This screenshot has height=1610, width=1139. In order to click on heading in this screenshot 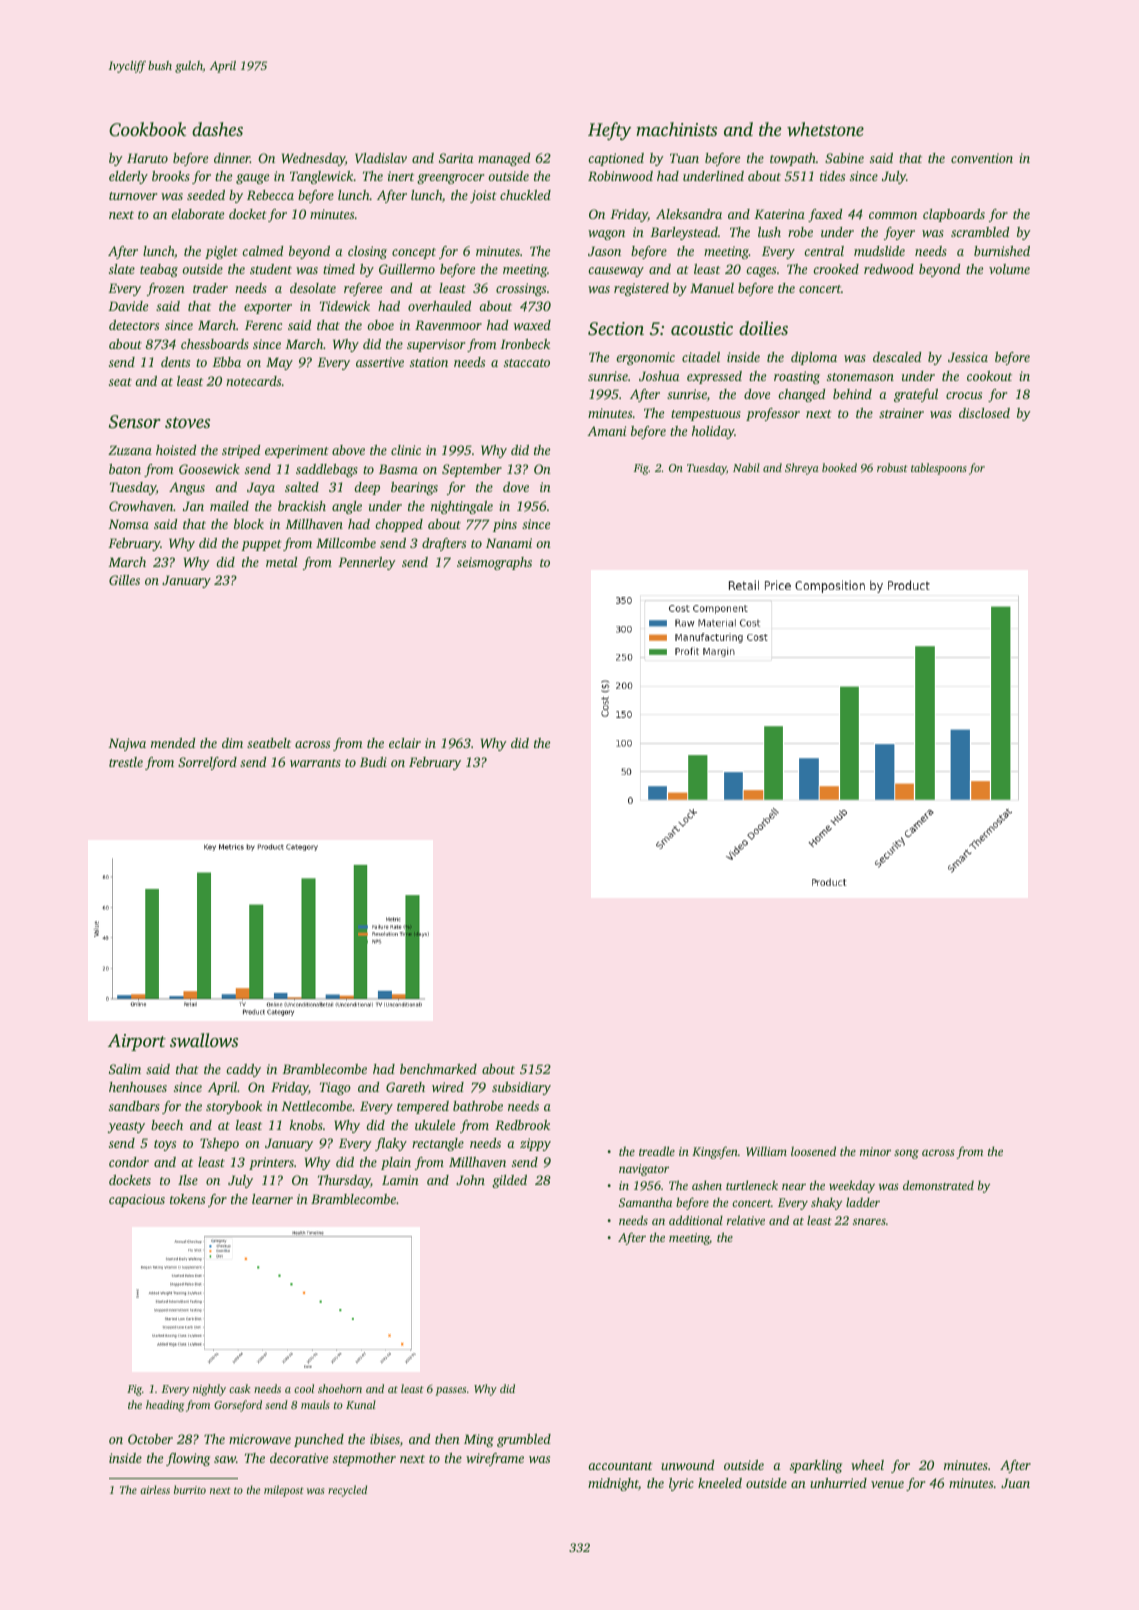, I will do `click(165, 1406)`.
